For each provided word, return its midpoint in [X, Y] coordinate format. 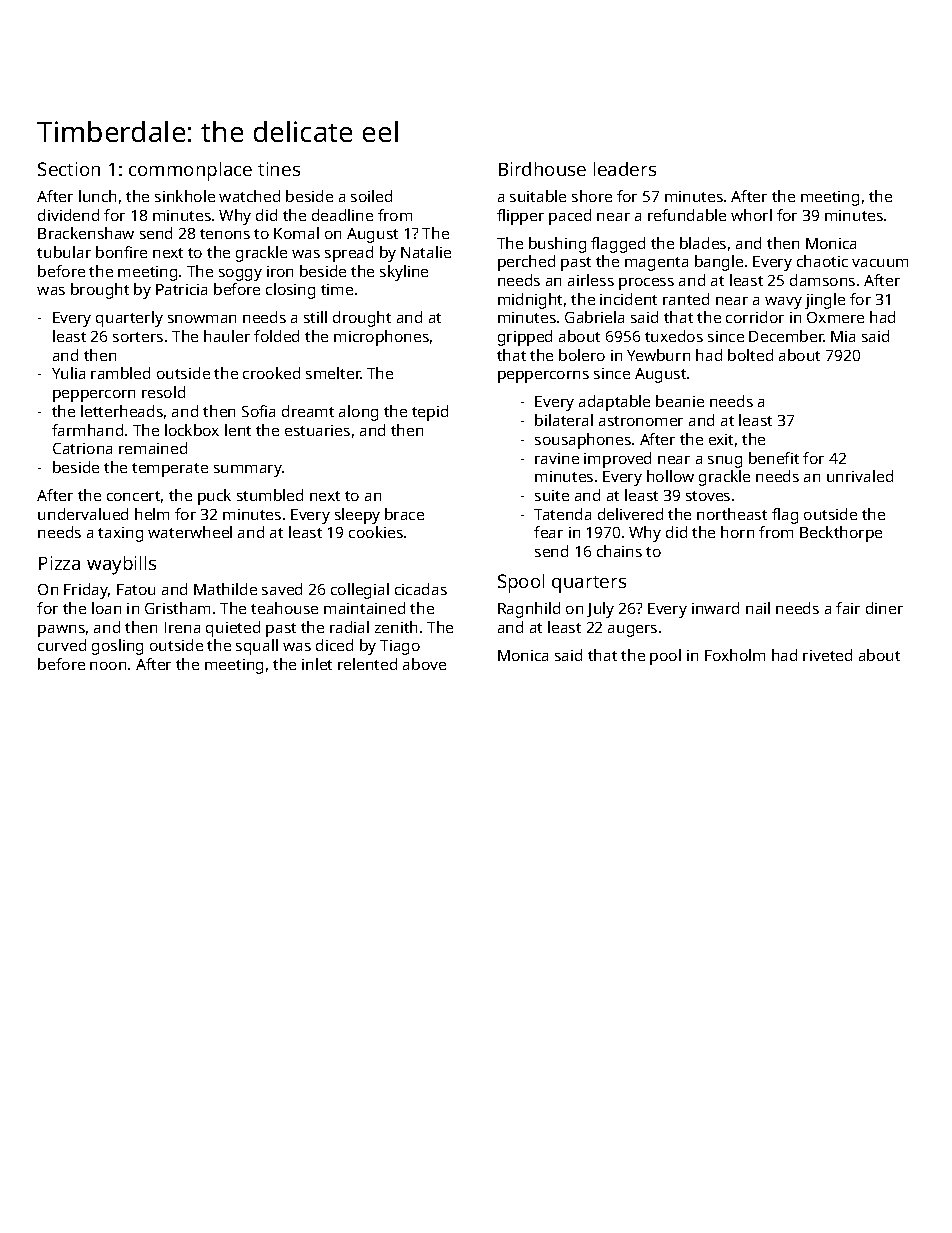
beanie [680, 401]
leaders [625, 169]
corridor [755, 317]
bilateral [564, 420]
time [337, 289]
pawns [61, 631]
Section [69, 169]
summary [248, 471]
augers [632, 631]
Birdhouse [542, 169]
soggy [240, 275]
